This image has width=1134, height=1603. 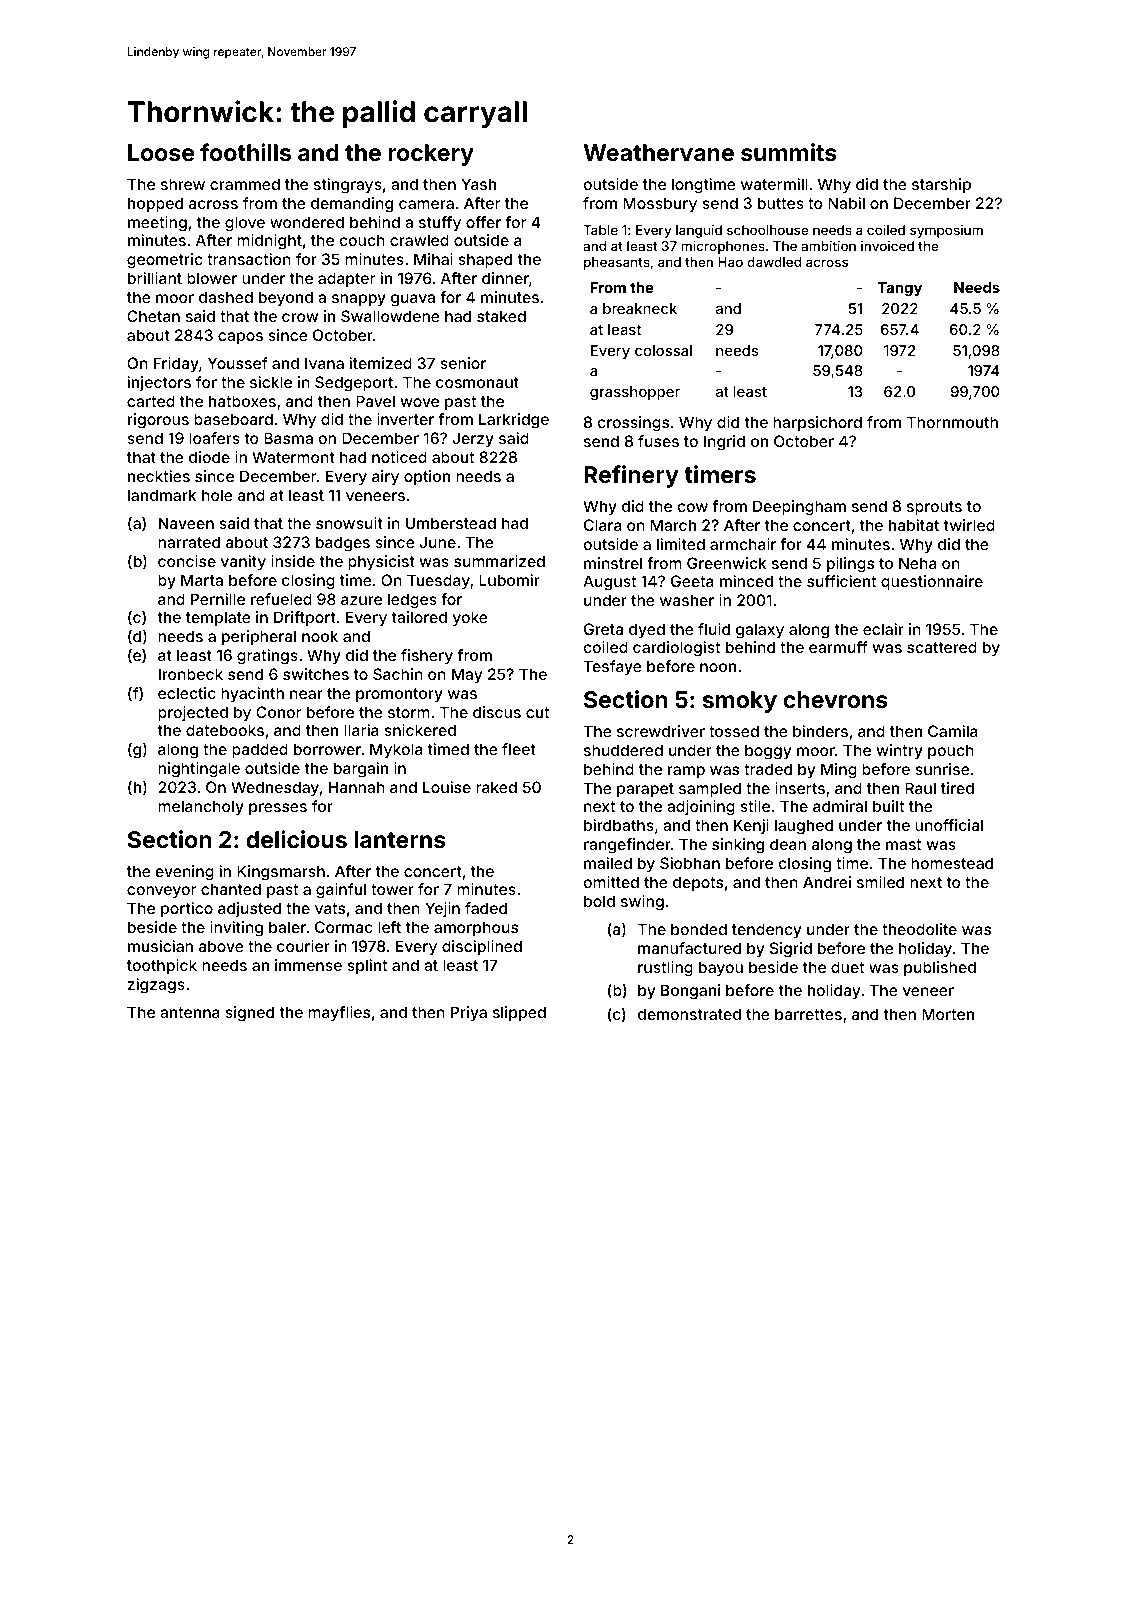 I want to click on Weathervane, so click(x=658, y=152).
